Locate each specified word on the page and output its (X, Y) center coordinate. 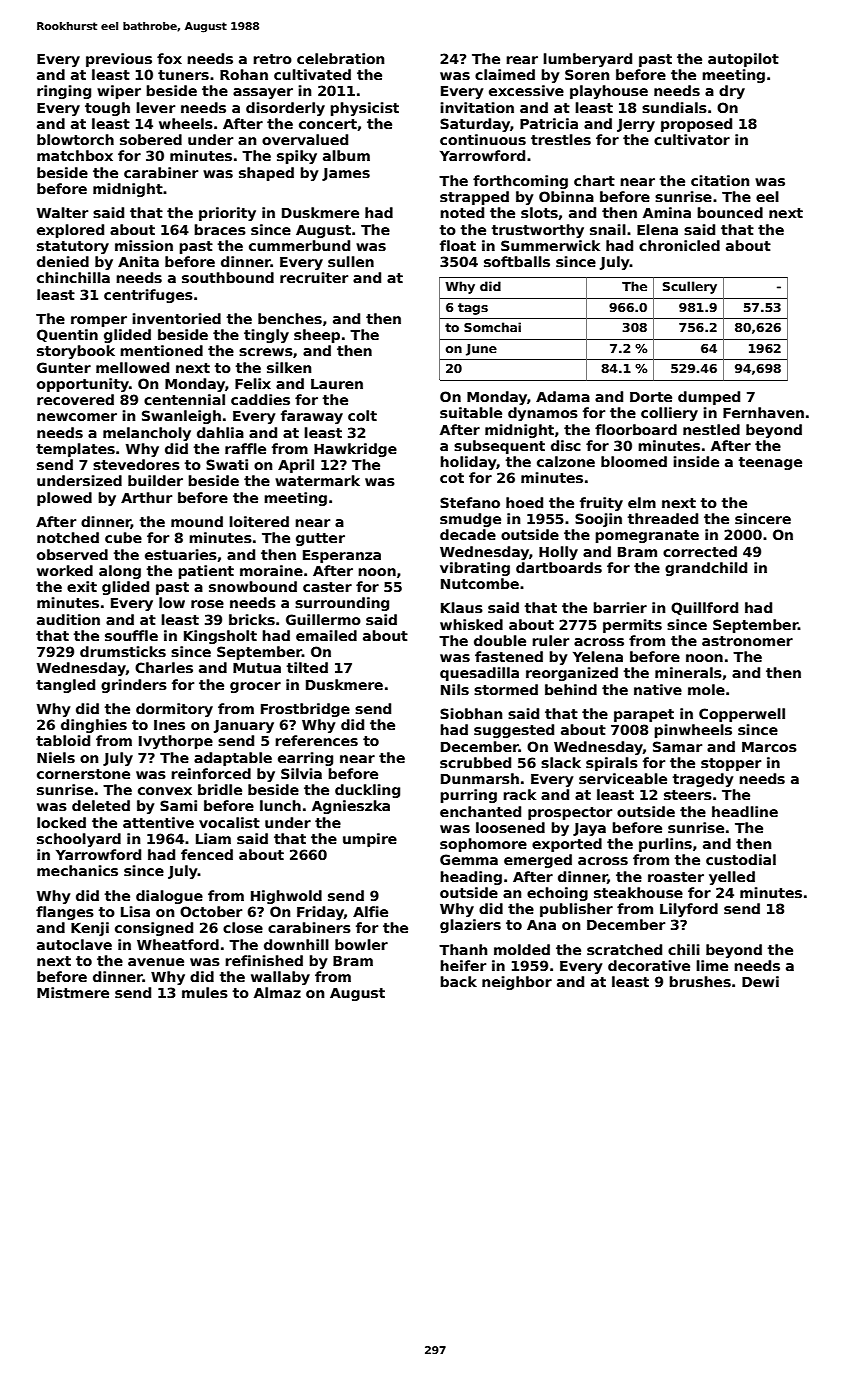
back (458, 981)
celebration (340, 58)
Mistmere (73, 992)
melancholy (147, 434)
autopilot (743, 60)
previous (119, 60)
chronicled (679, 245)
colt (362, 415)
